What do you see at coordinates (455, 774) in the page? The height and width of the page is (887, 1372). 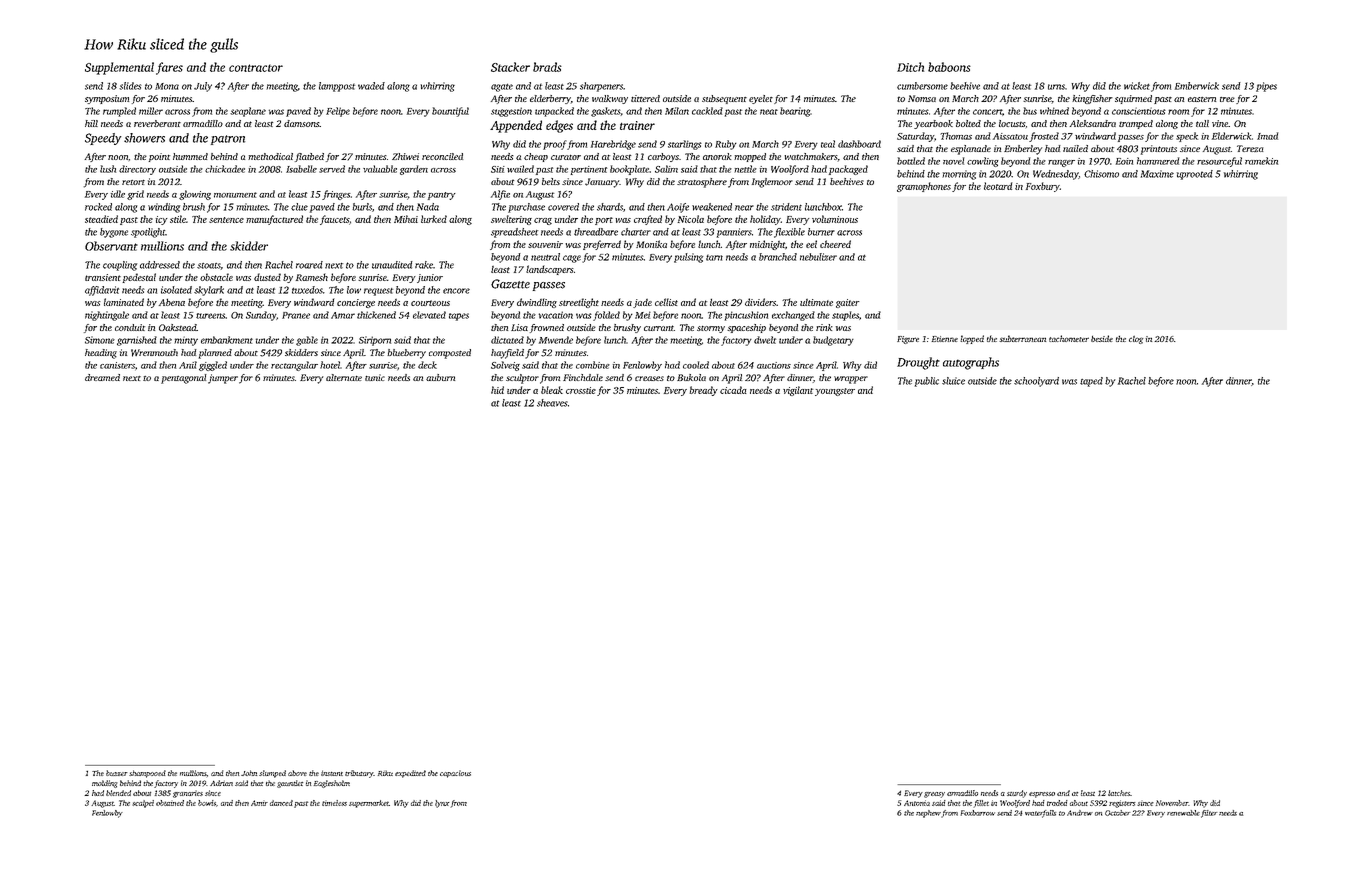 I see `capacious` at bounding box center [455, 774].
